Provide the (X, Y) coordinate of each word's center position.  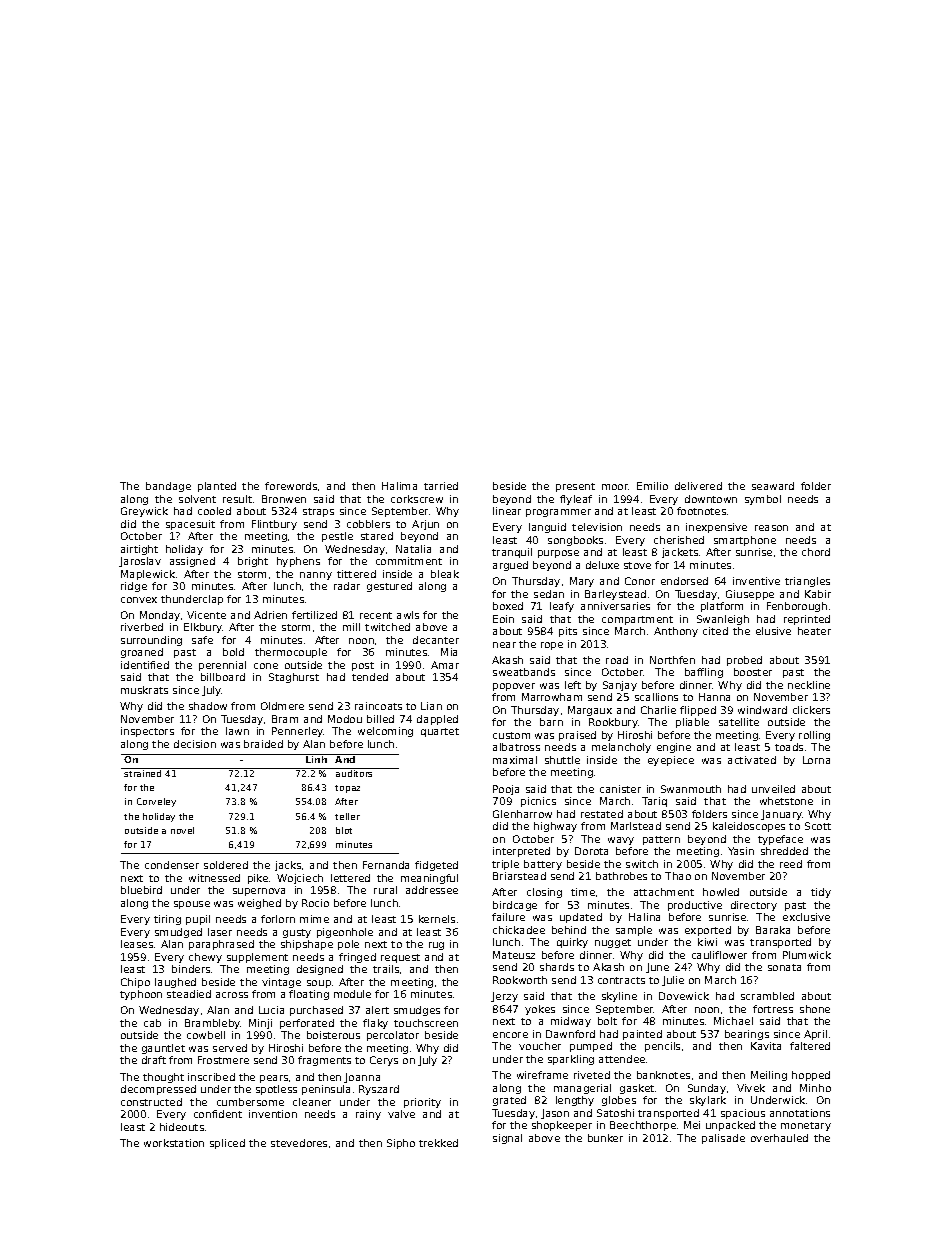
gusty (297, 933)
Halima (399, 486)
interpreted (521, 852)
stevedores (299, 1143)
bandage (168, 487)
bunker (605, 1138)
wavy (621, 841)
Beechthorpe (643, 1126)
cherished (679, 540)
